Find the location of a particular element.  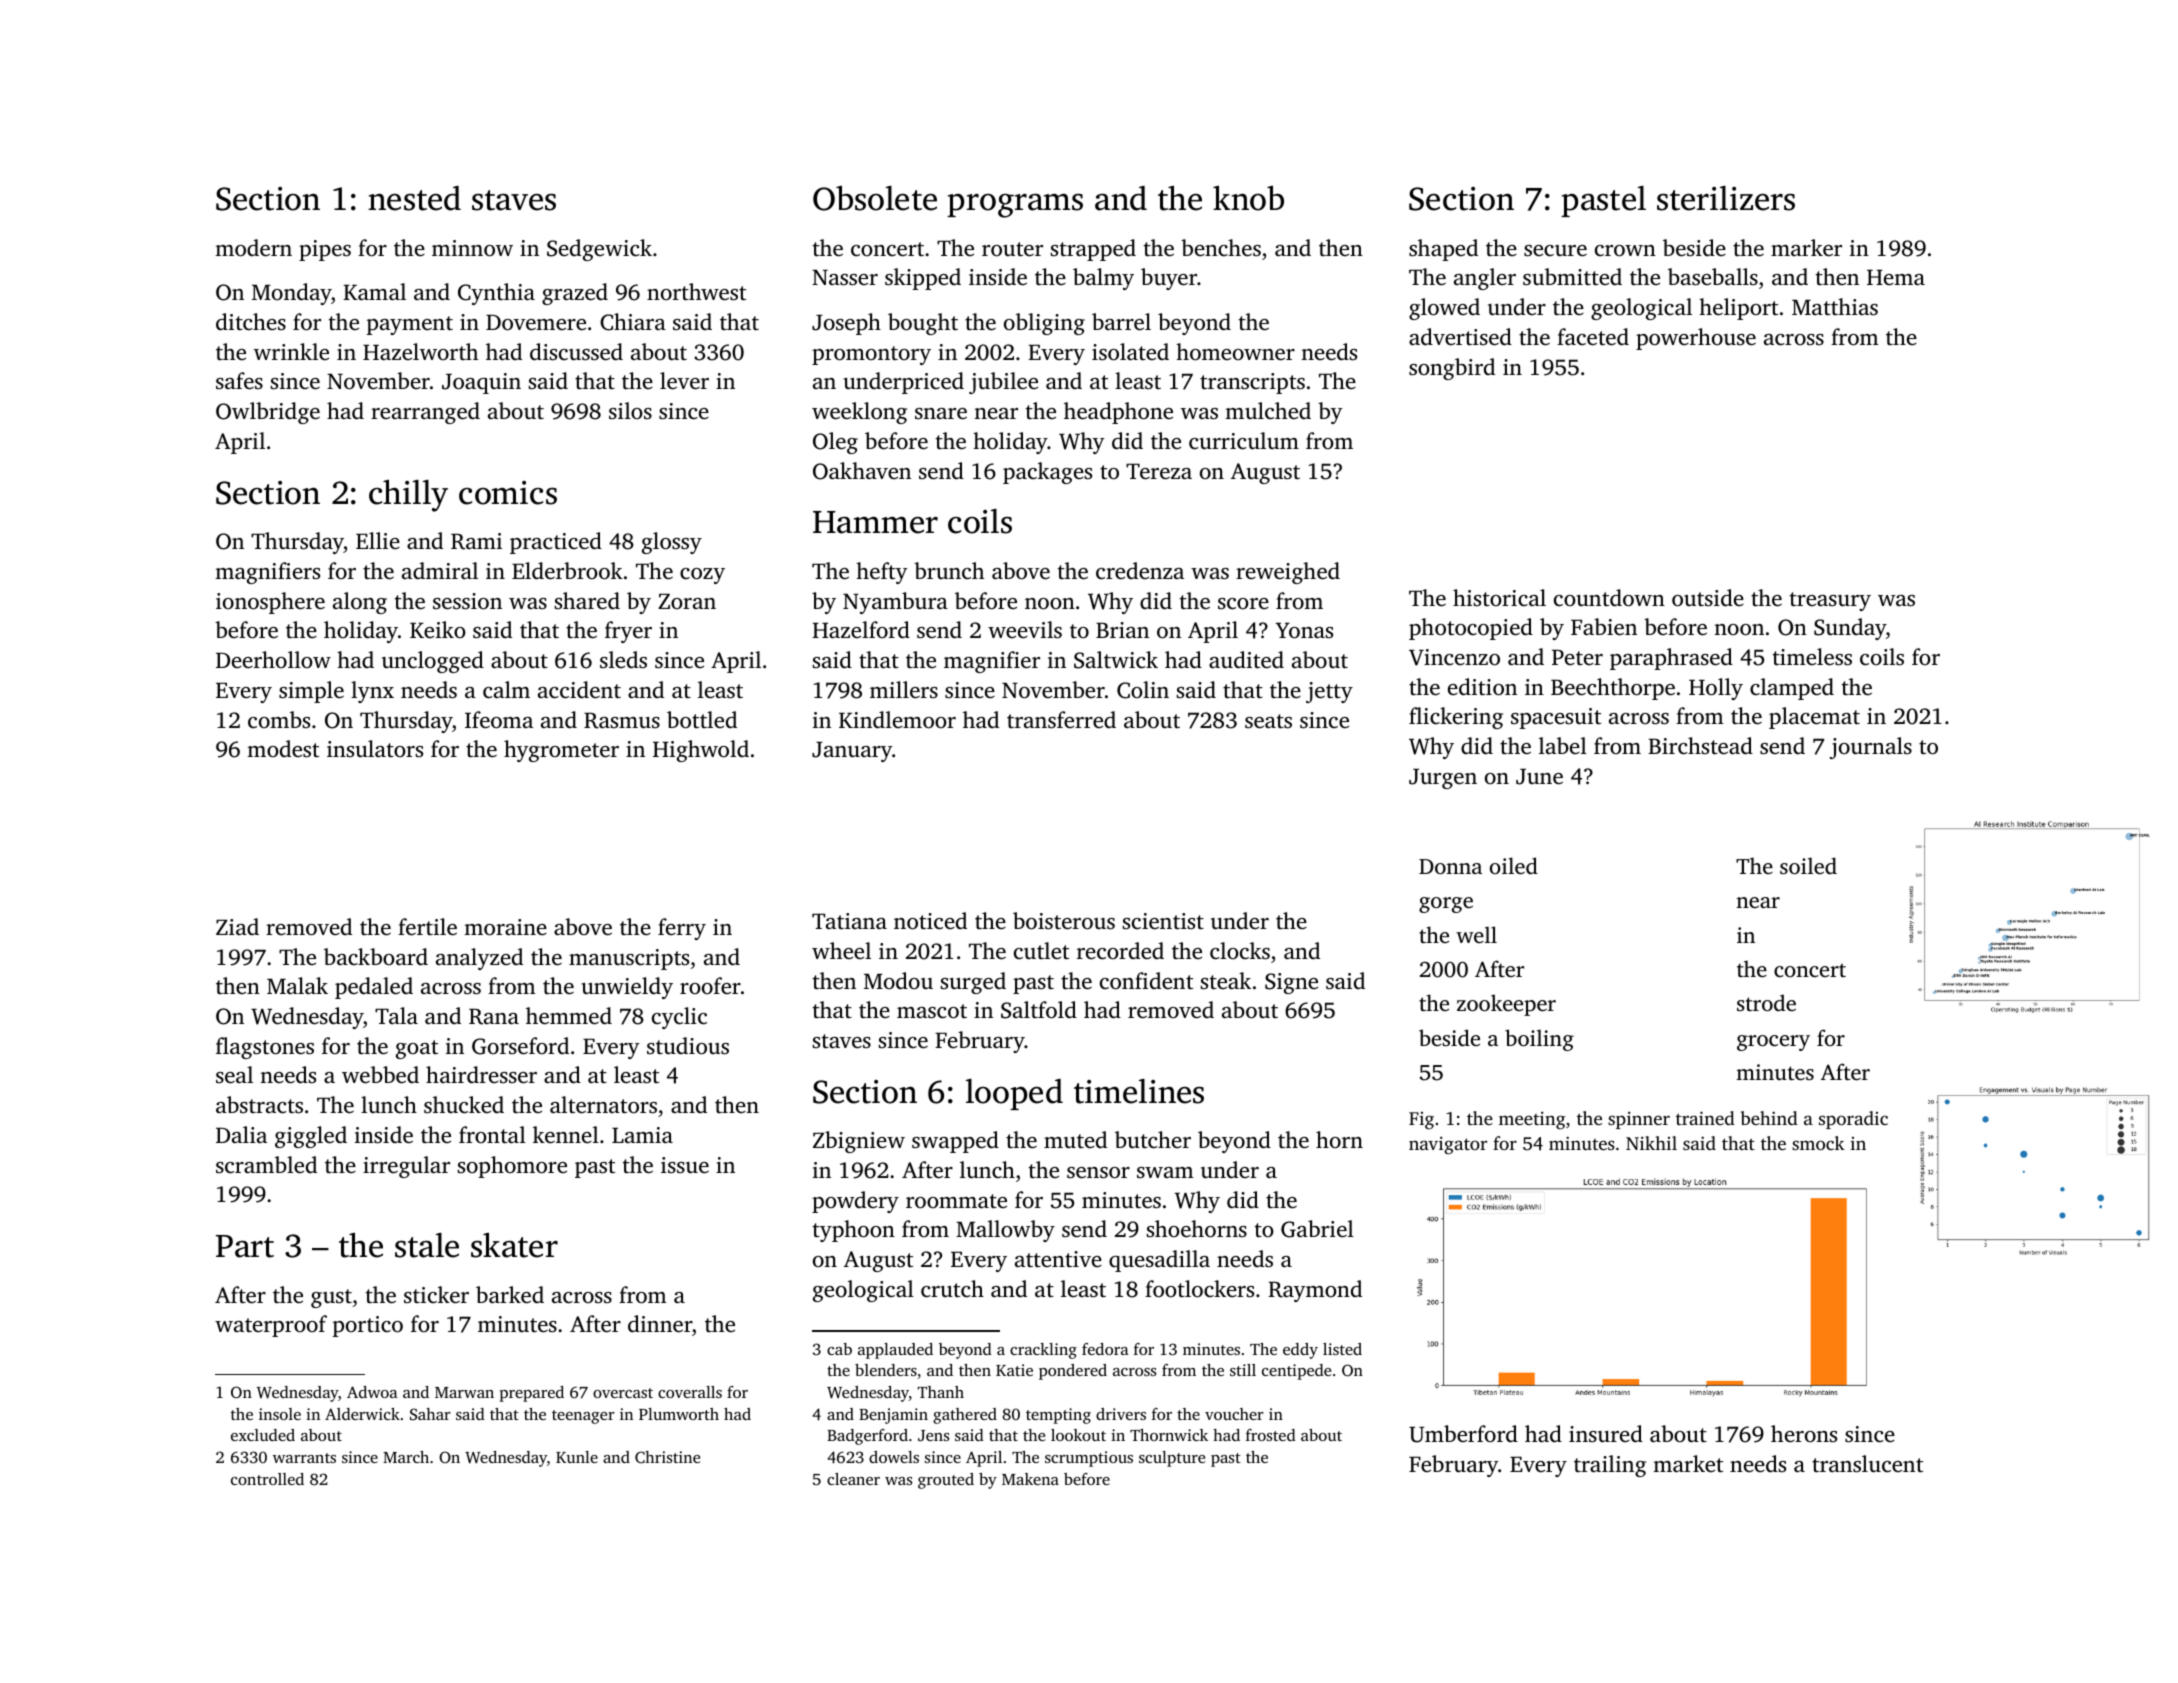

weevils is located at coordinates (1025, 629).
